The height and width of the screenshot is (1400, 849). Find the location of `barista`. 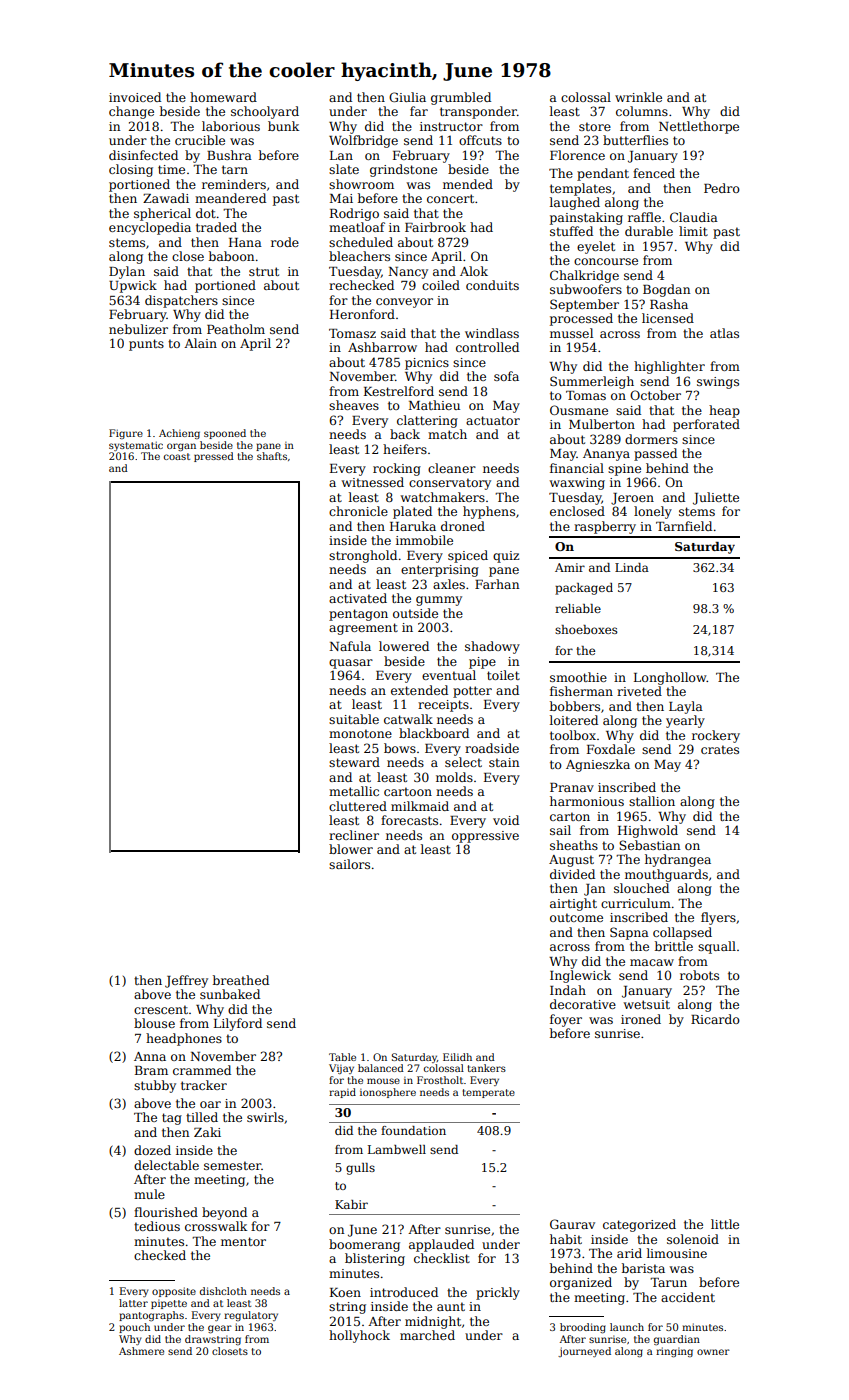

barista is located at coordinates (643, 1268).
